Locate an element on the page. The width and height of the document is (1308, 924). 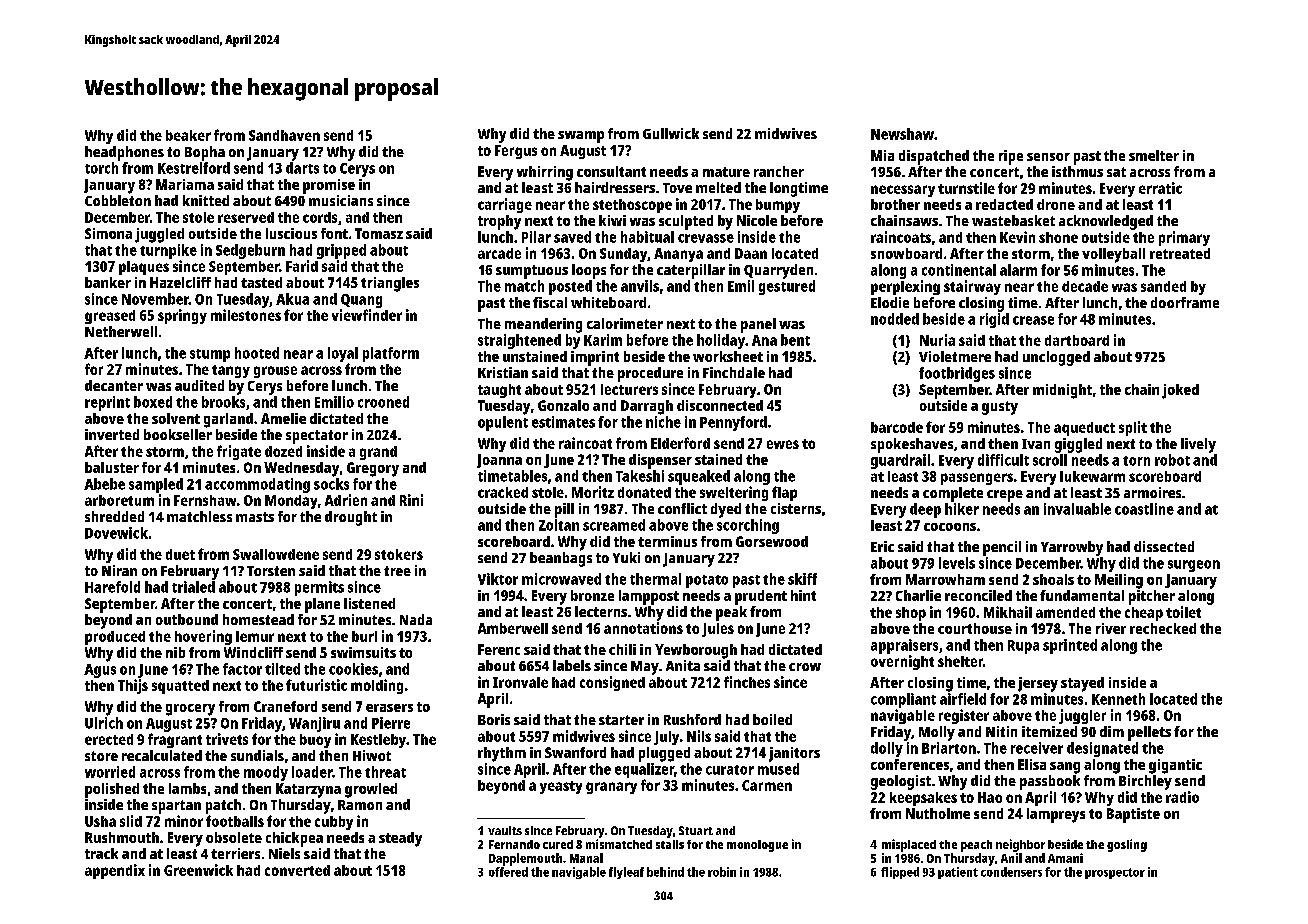
unclogged is located at coordinates (1056, 358).
